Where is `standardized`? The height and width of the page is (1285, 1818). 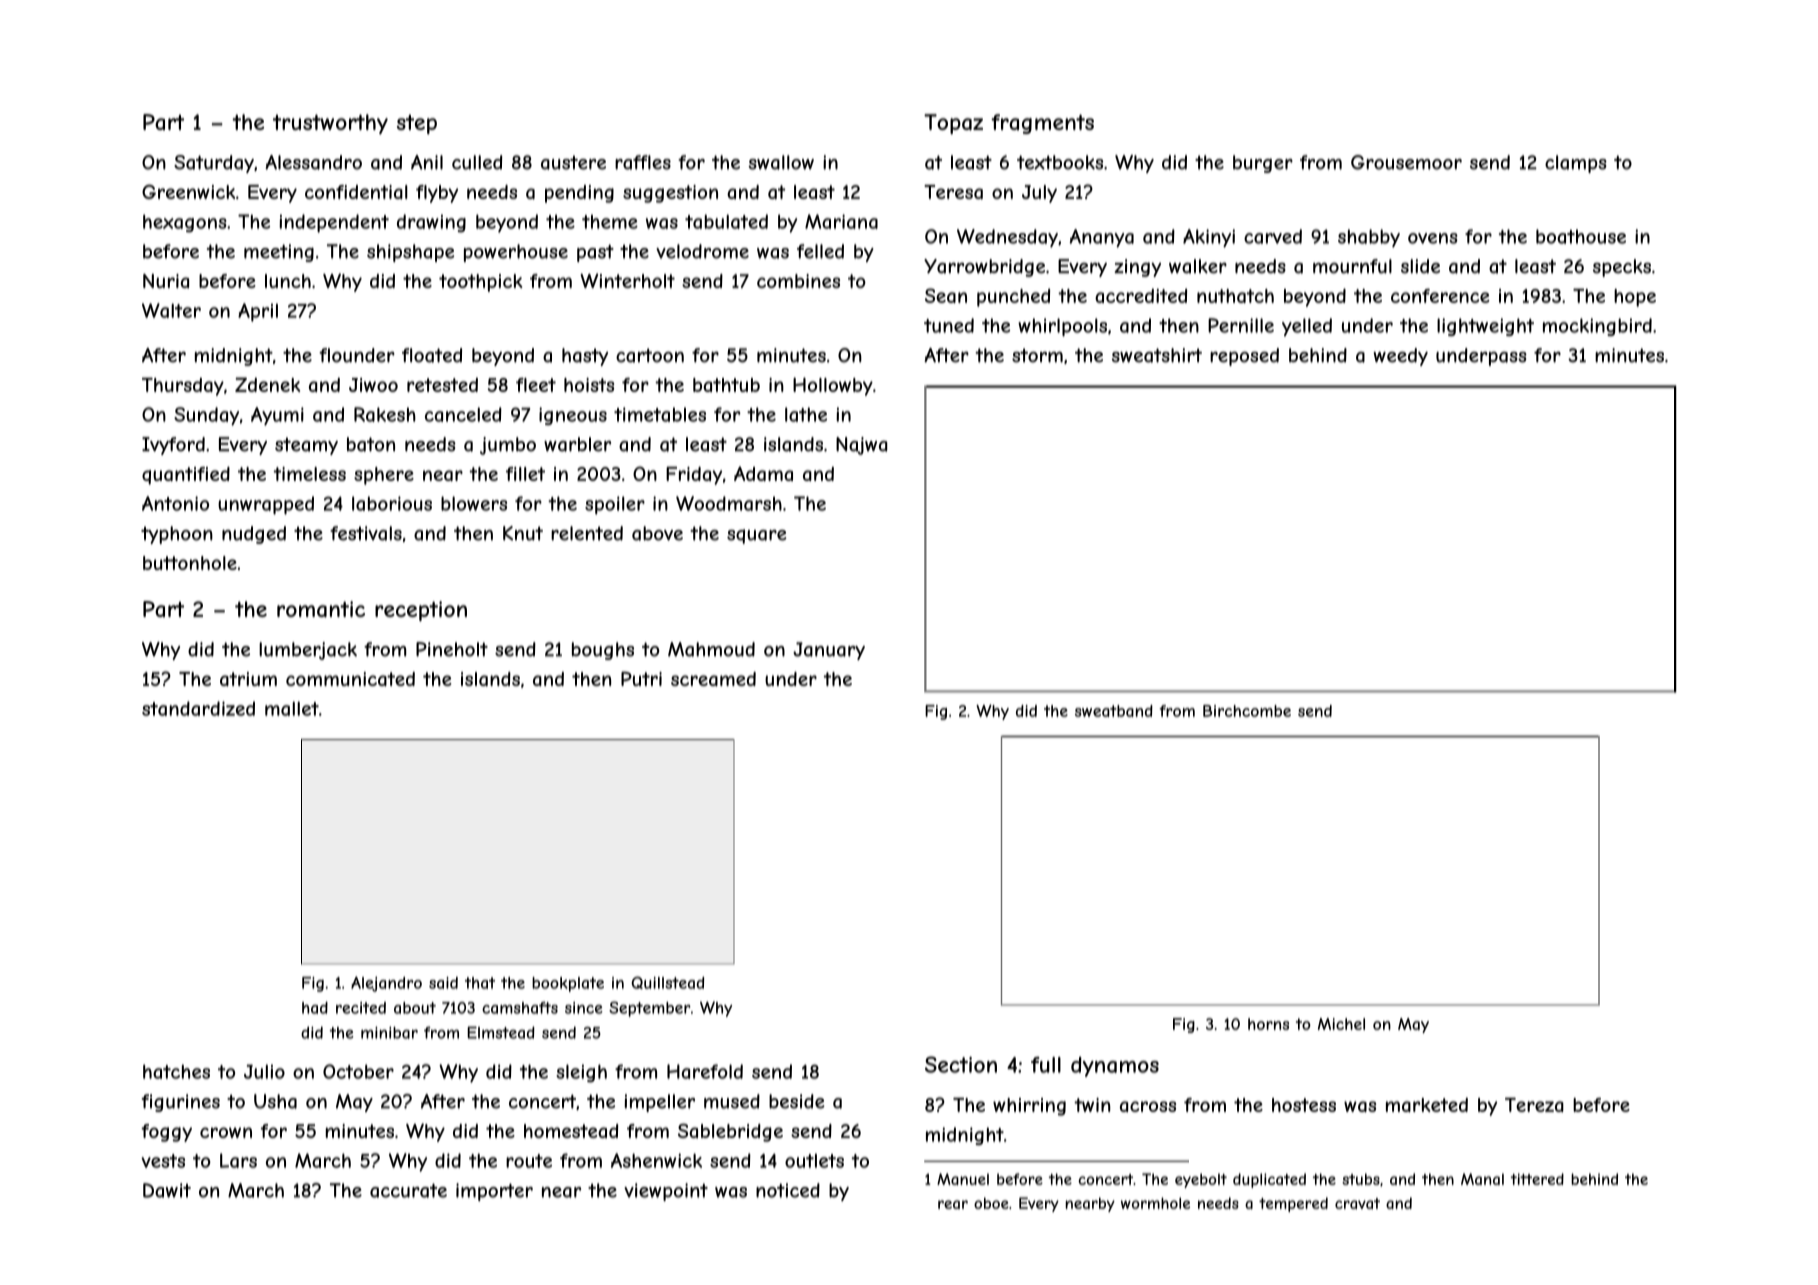 standardized is located at coordinates (198, 708).
